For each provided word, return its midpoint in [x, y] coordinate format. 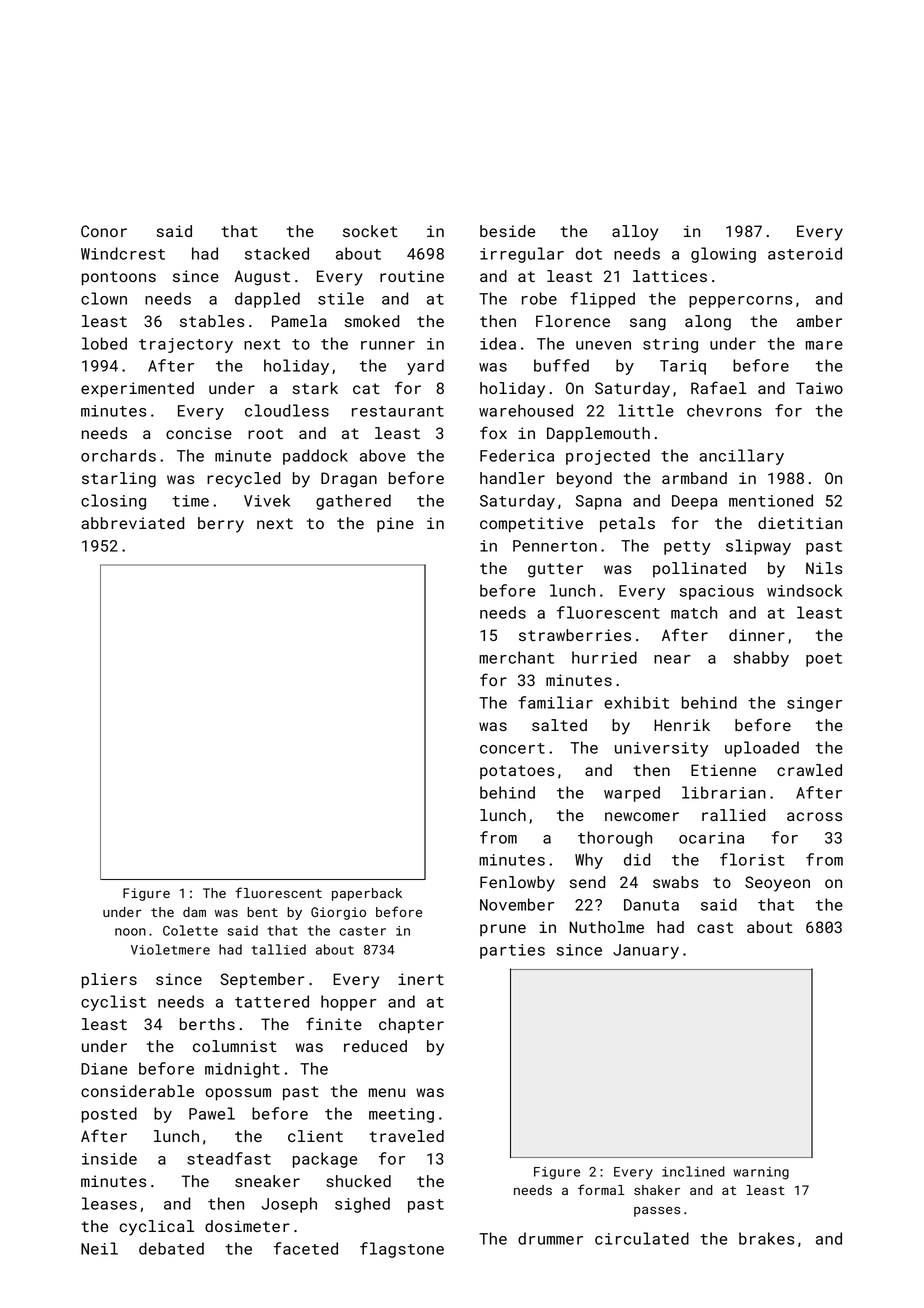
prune [503, 930]
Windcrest [123, 253]
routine [412, 276]
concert [512, 748]
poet [824, 660]
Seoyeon [777, 884]
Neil [99, 1248]
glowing [723, 255]
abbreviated [132, 523]
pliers [109, 981]
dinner [757, 635]
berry [221, 525]
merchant [516, 657]
